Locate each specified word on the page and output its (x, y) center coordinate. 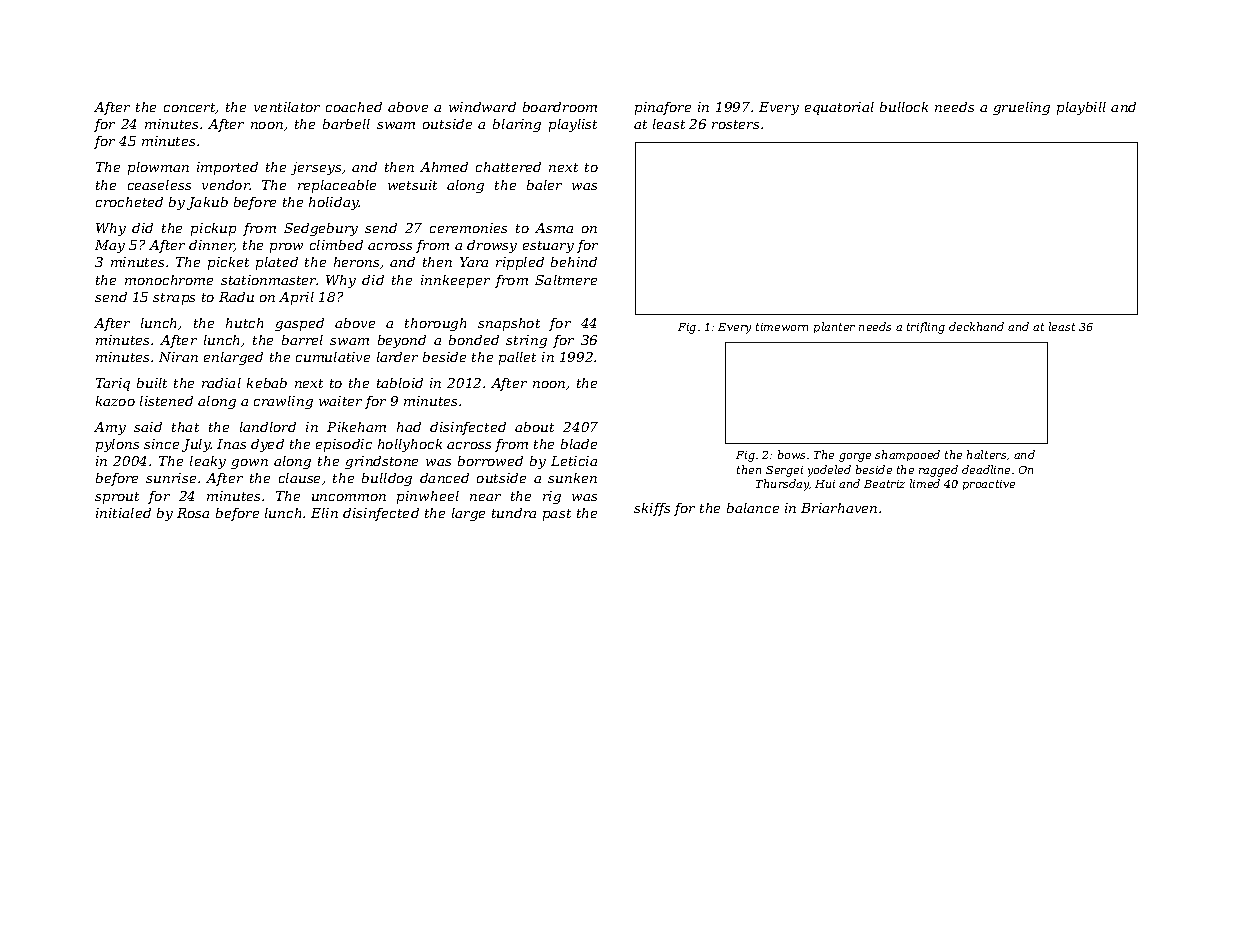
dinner (212, 246)
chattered (508, 167)
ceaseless (159, 185)
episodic (344, 445)
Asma (554, 228)
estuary (548, 247)
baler (544, 185)
